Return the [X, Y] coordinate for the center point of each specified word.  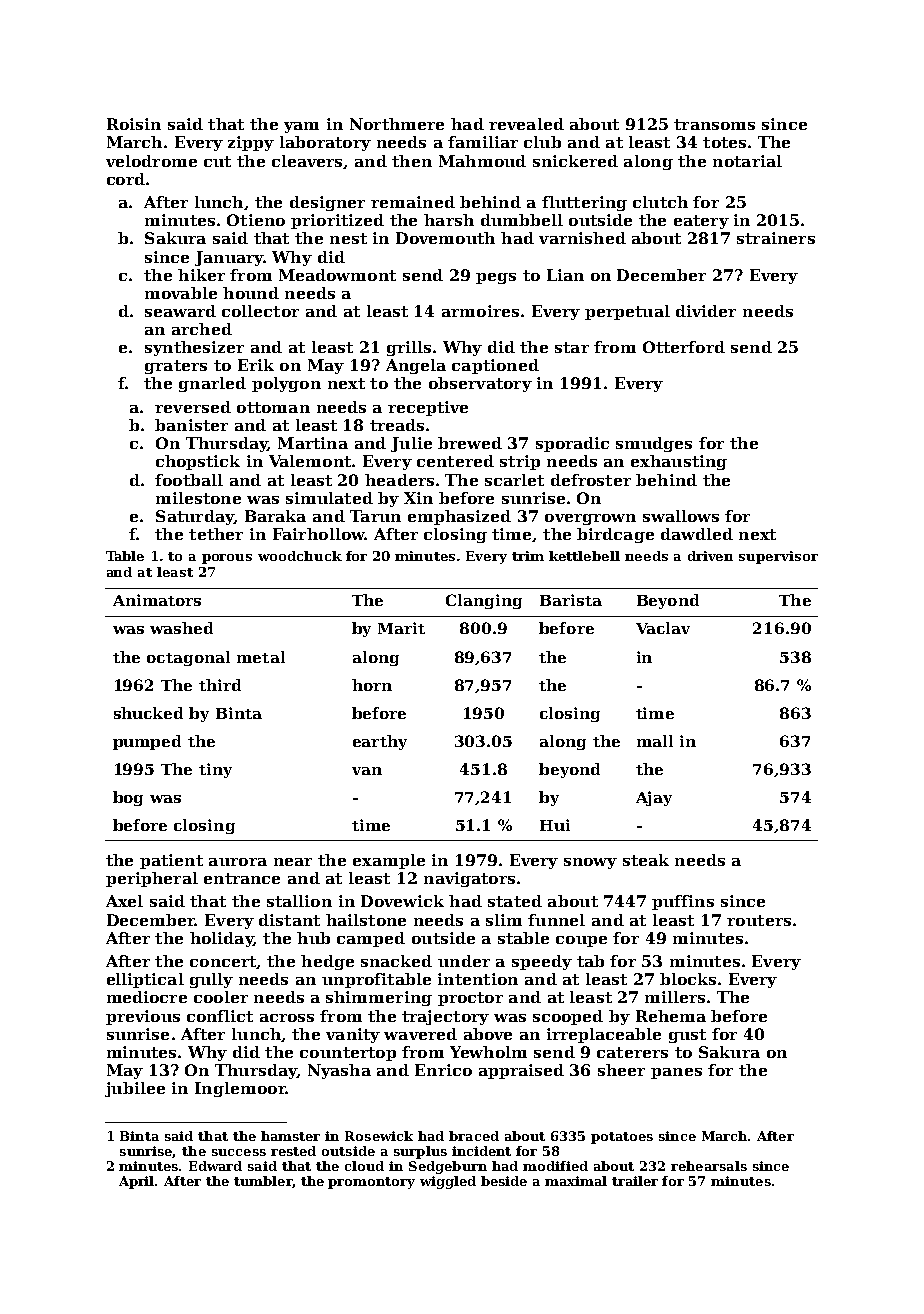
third [220, 685]
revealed [526, 124]
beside [504, 1181]
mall [655, 741]
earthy [380, 742]
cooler [221, 997]
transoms [714, 124]
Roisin [134, 124]
